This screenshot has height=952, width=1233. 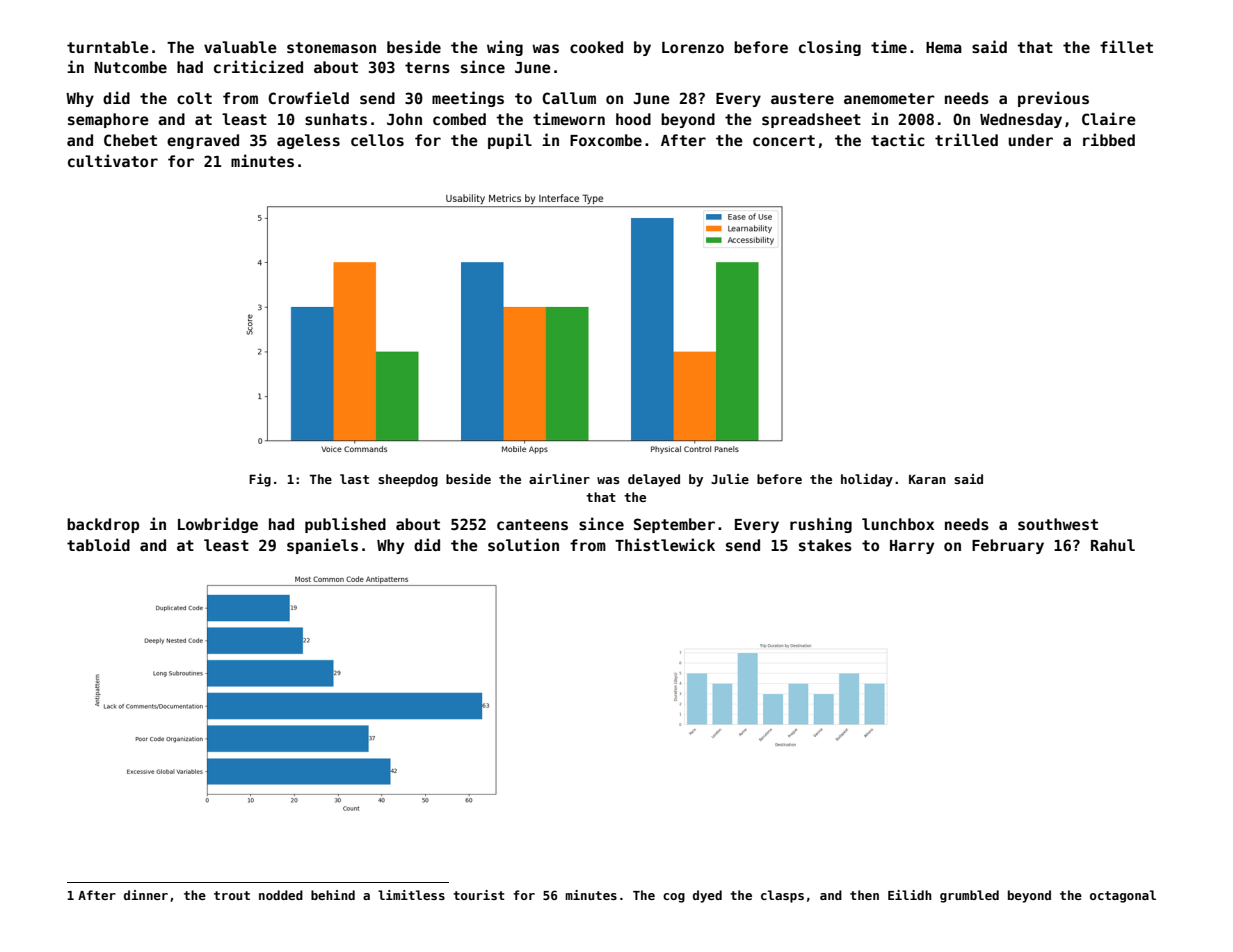 What do you see at coordinates (596, 47) in the screenshot?
I see `cooked` at bounding box center [596, 47].
